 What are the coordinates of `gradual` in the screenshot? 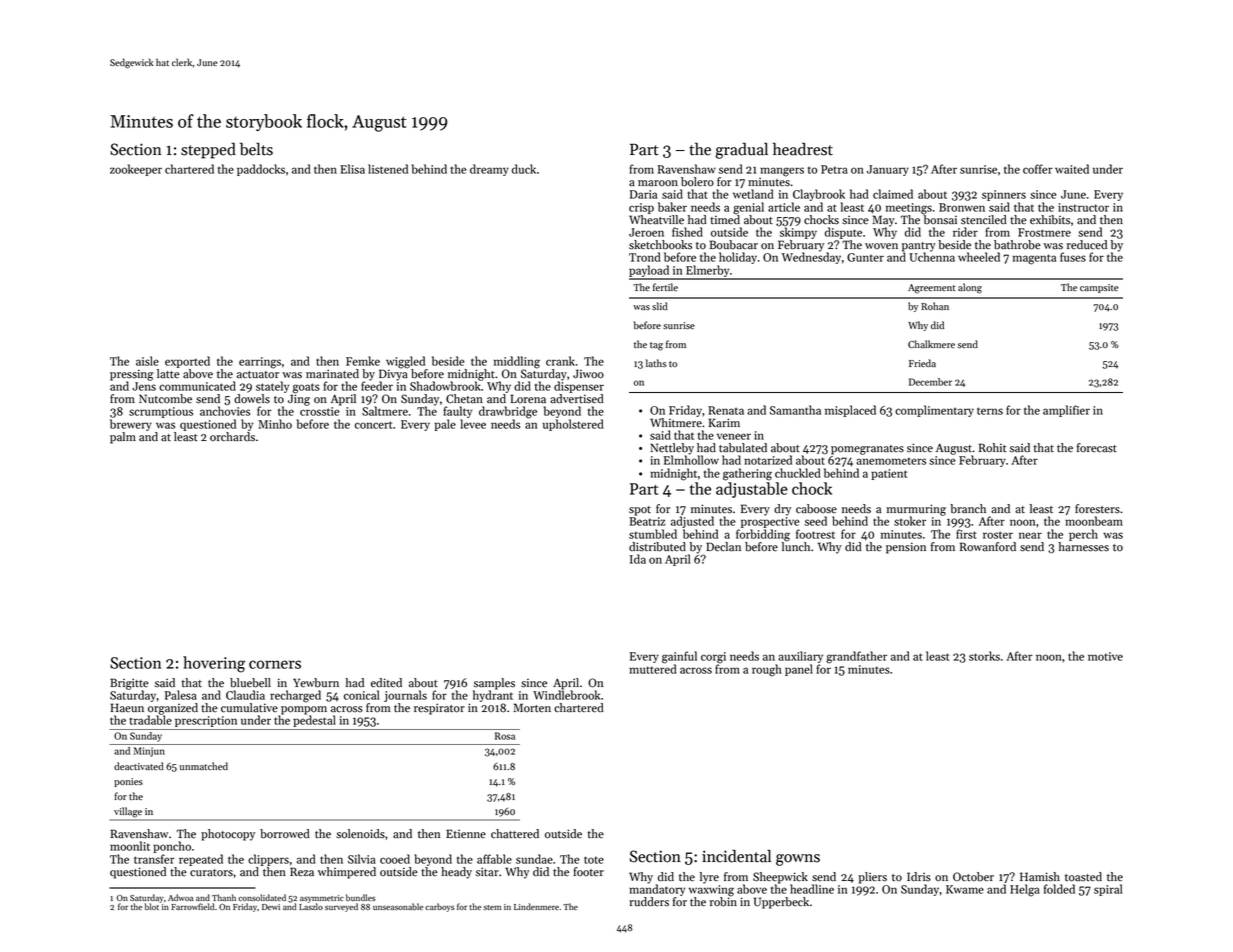 It's located at (742, 150).
